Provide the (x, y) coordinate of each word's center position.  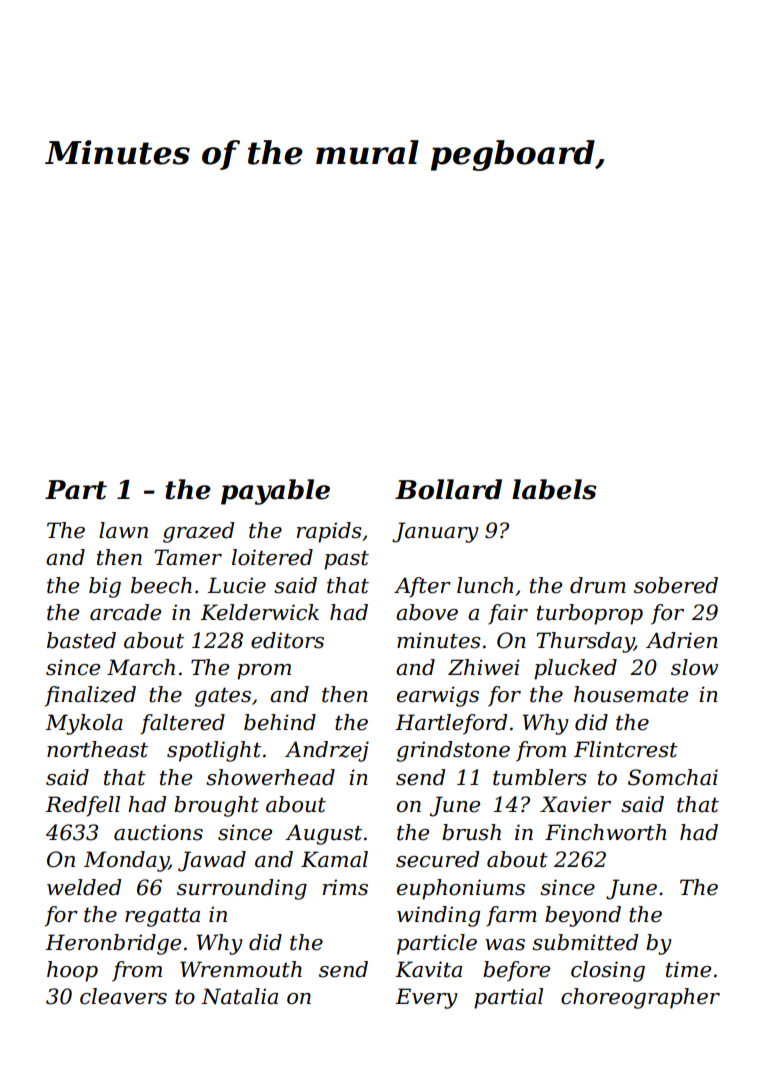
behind (280, 722)
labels (554, 489)
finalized (90, 696)
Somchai (673, 777)
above (427, 612)
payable (275, 492)
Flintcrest (626, 749)
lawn (123, 530)
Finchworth (605, 832)
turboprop (590, 614)
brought (216, 806)
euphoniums (461, 889)
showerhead (270, 777)
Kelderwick (259, 612)
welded (84, 887)
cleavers (123, 996)
